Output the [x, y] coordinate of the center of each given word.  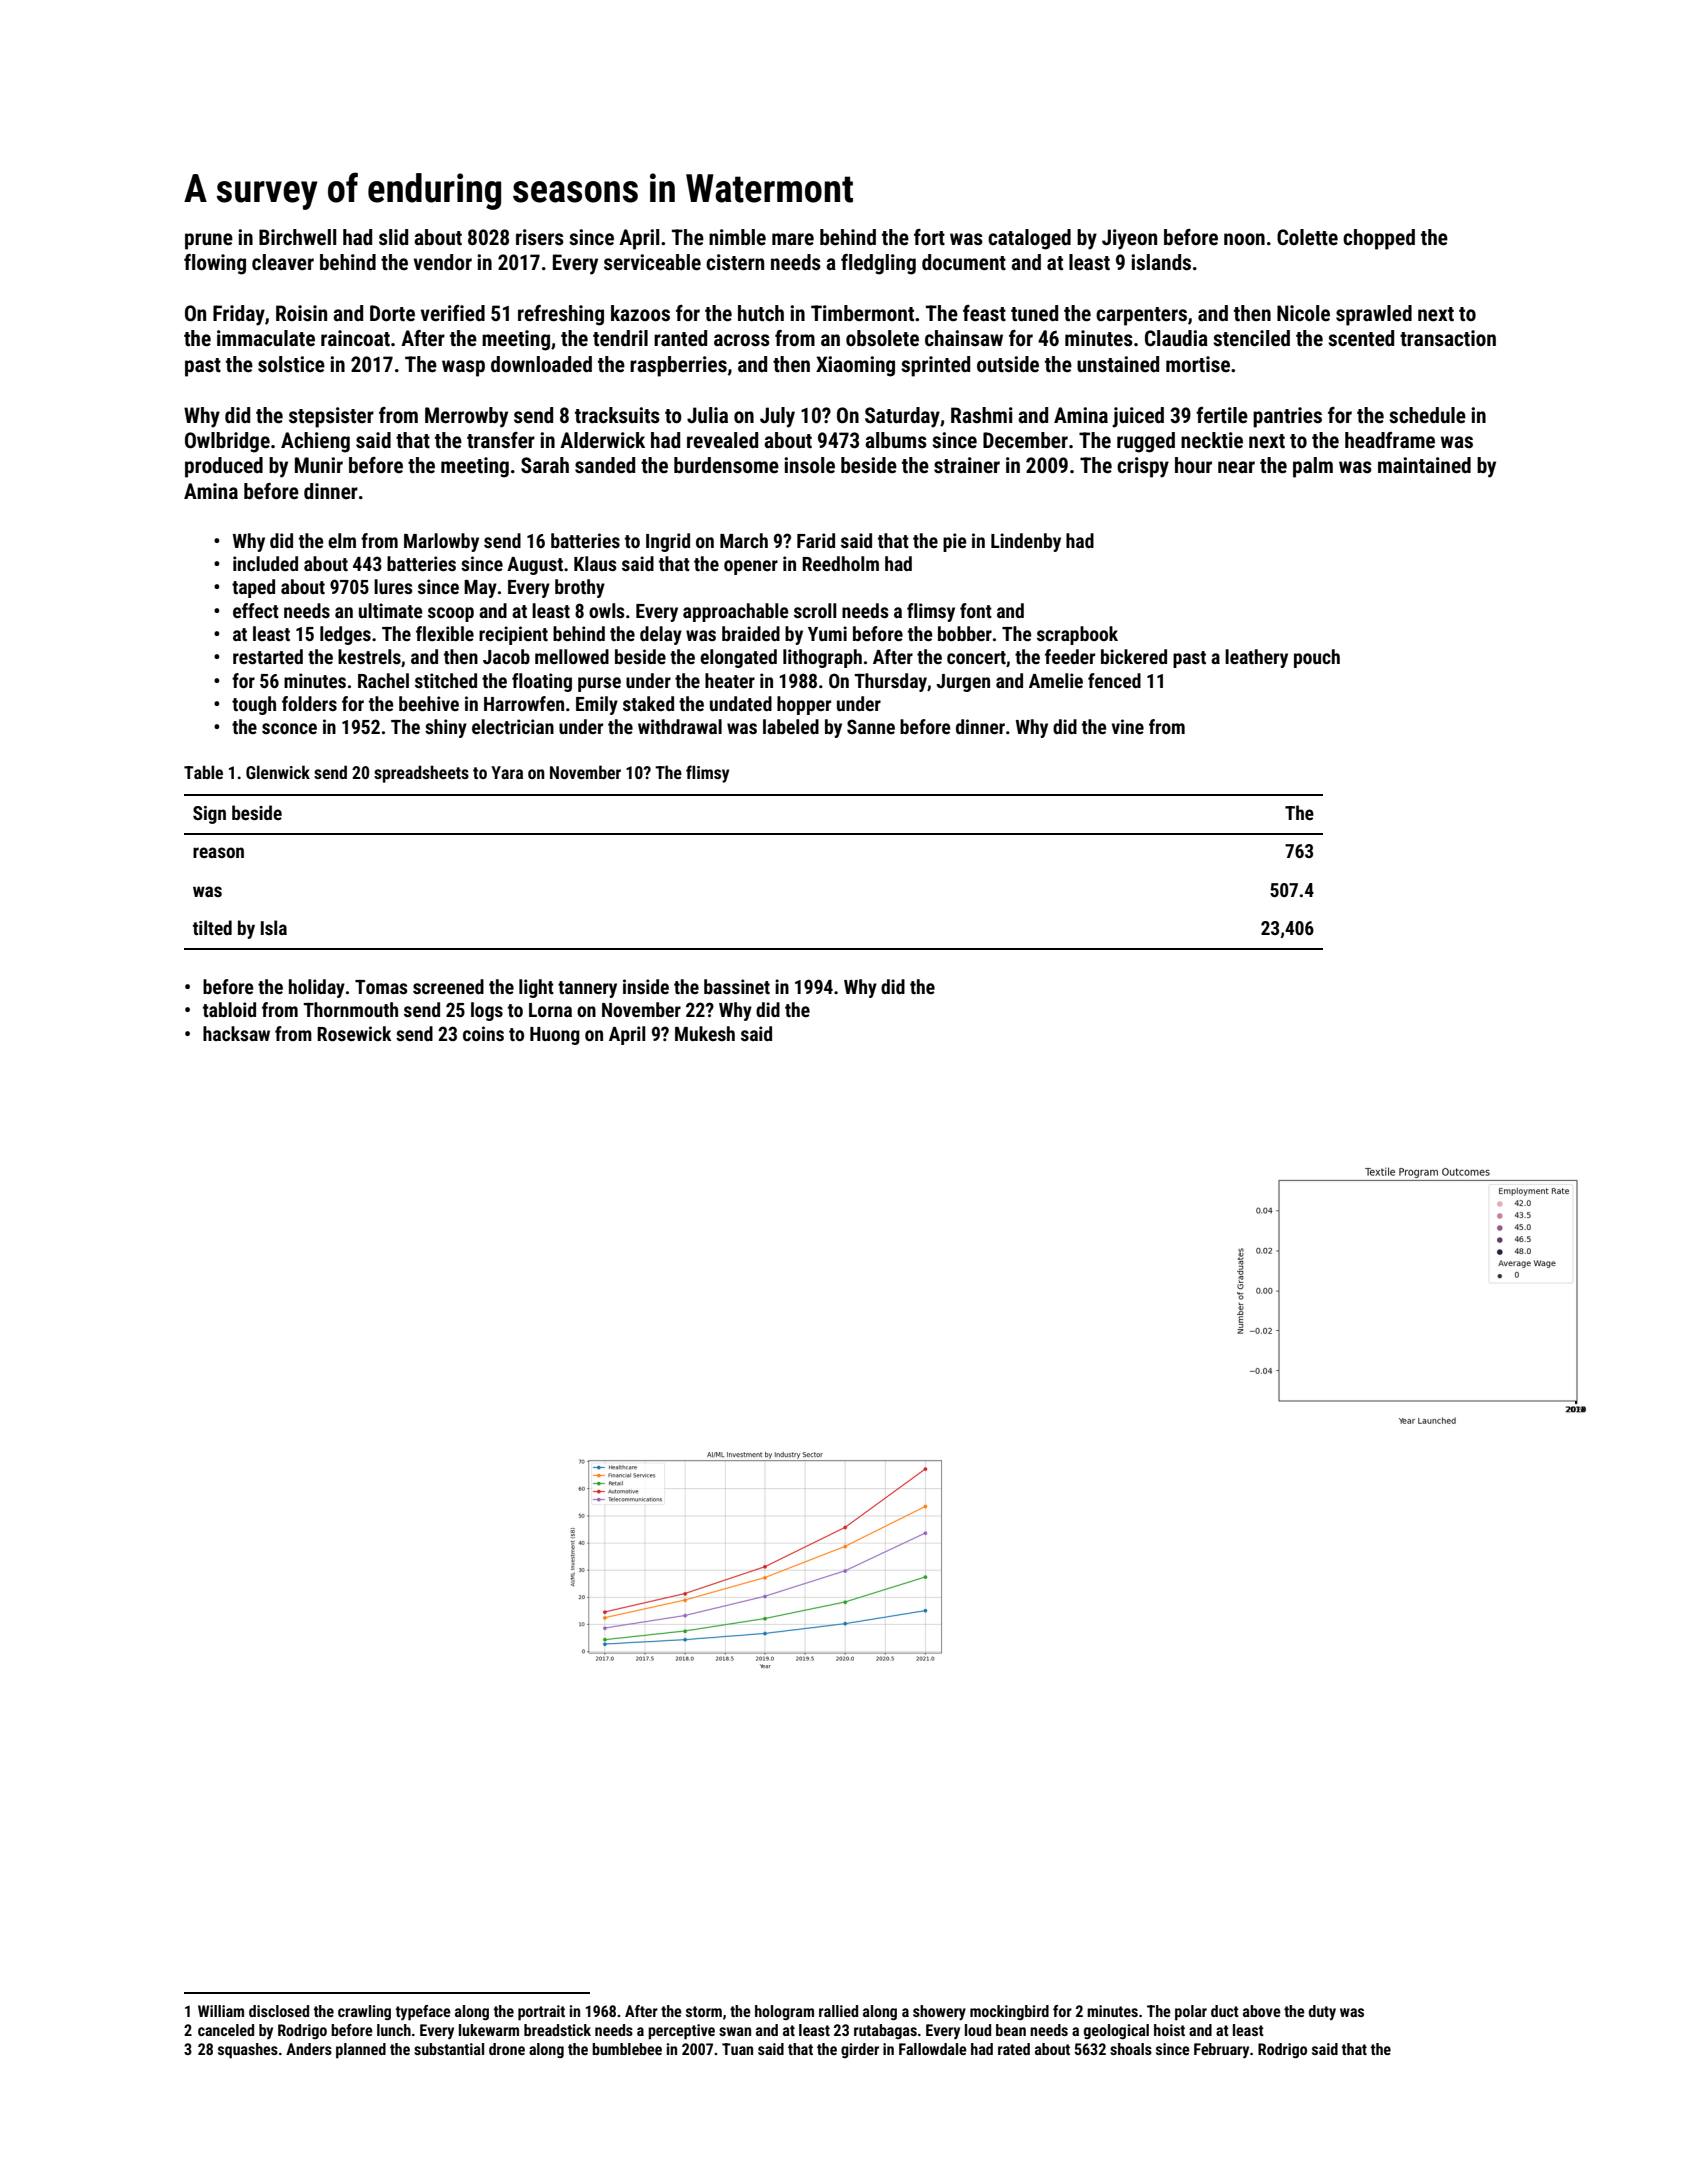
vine [1127, 726]
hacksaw [236, 1033]
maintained [1424, 465]
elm [342, 540]
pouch [1317, 658]
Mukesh [705, 1033]
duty [1322, 2012]
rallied [838, 2011]
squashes [248, 2051]
